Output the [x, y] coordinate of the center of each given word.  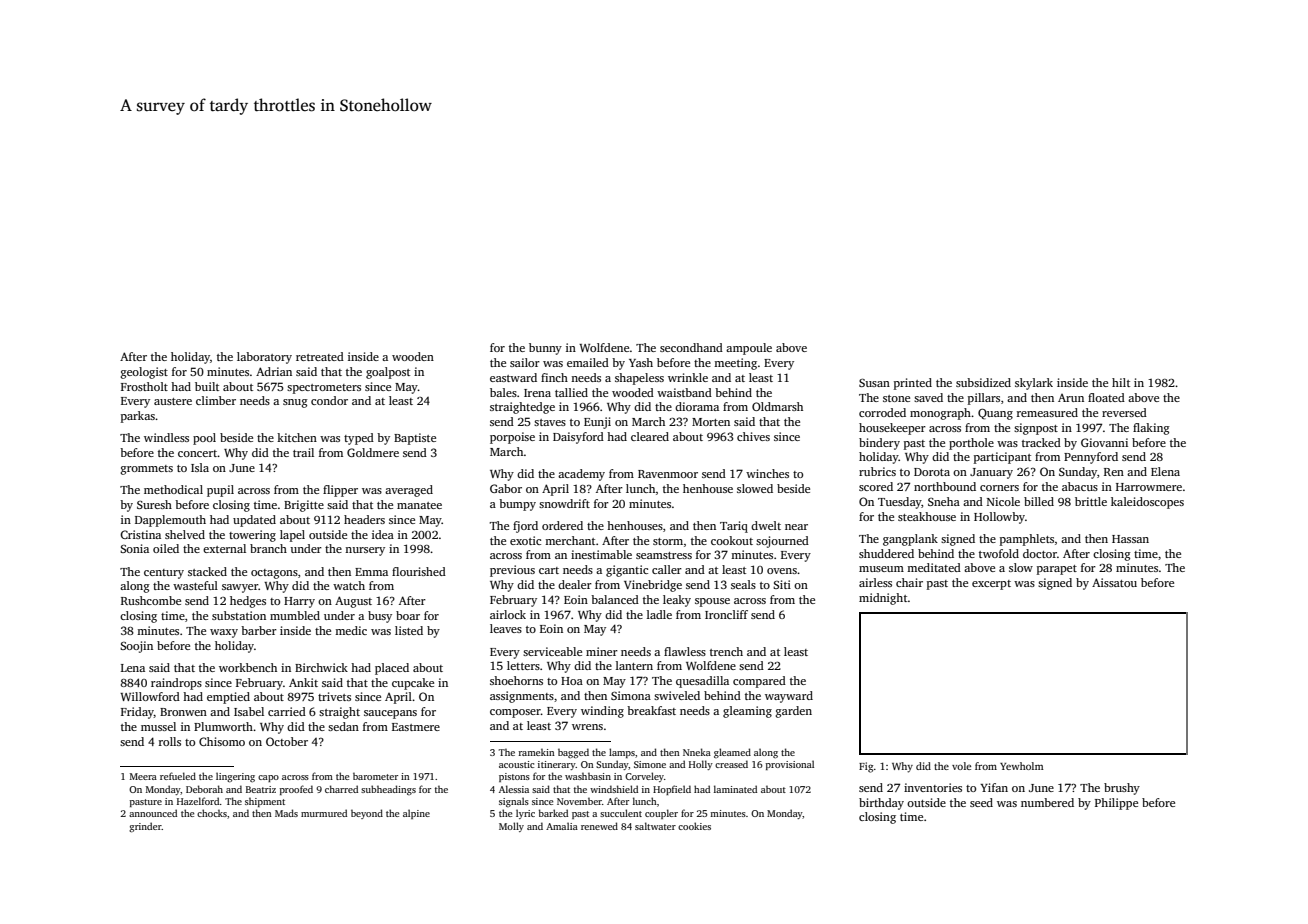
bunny [545, 349]
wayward [789, 697]
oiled [166, 548]
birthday [881, 804]
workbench [248, 667]
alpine [416, 814]
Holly [701, 765]
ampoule [749, 349]
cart [549, 570]
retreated [320, 356]
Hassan [1130, 539]
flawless [685, 651]
